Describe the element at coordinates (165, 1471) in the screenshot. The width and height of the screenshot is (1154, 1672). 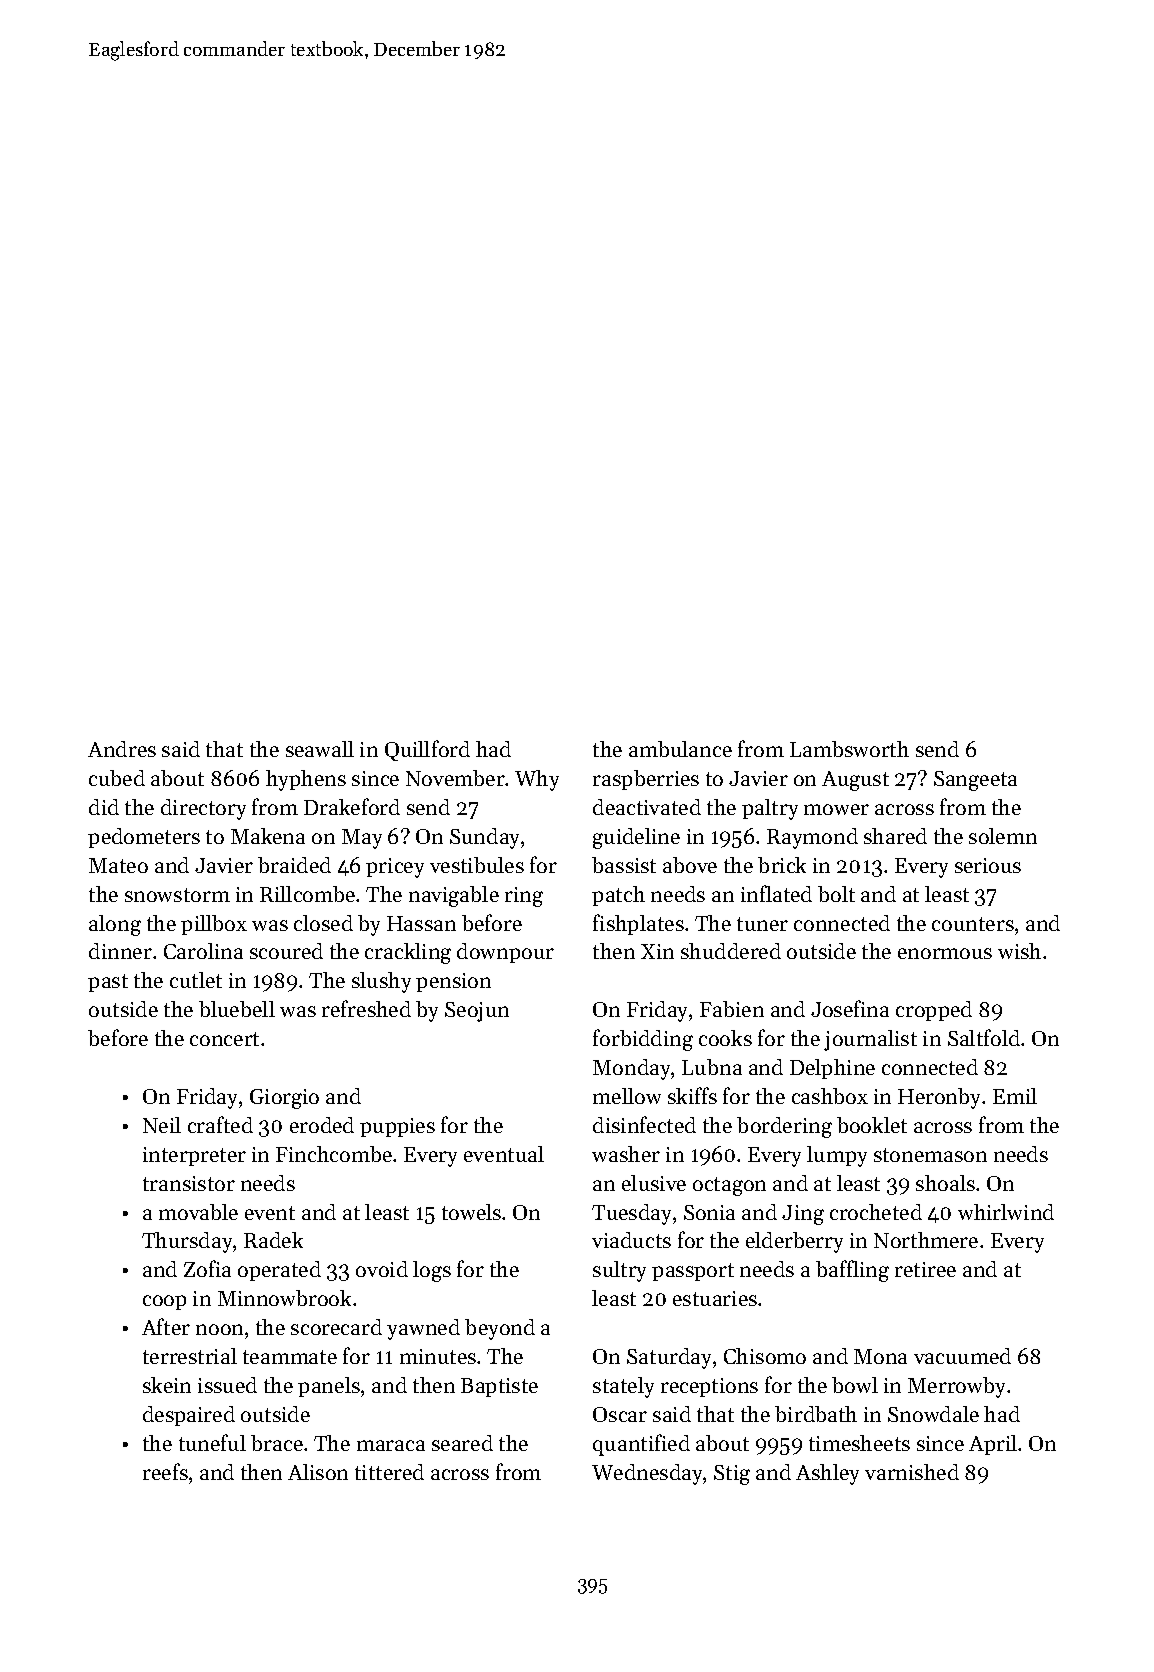
I see `reefs` at that location.
